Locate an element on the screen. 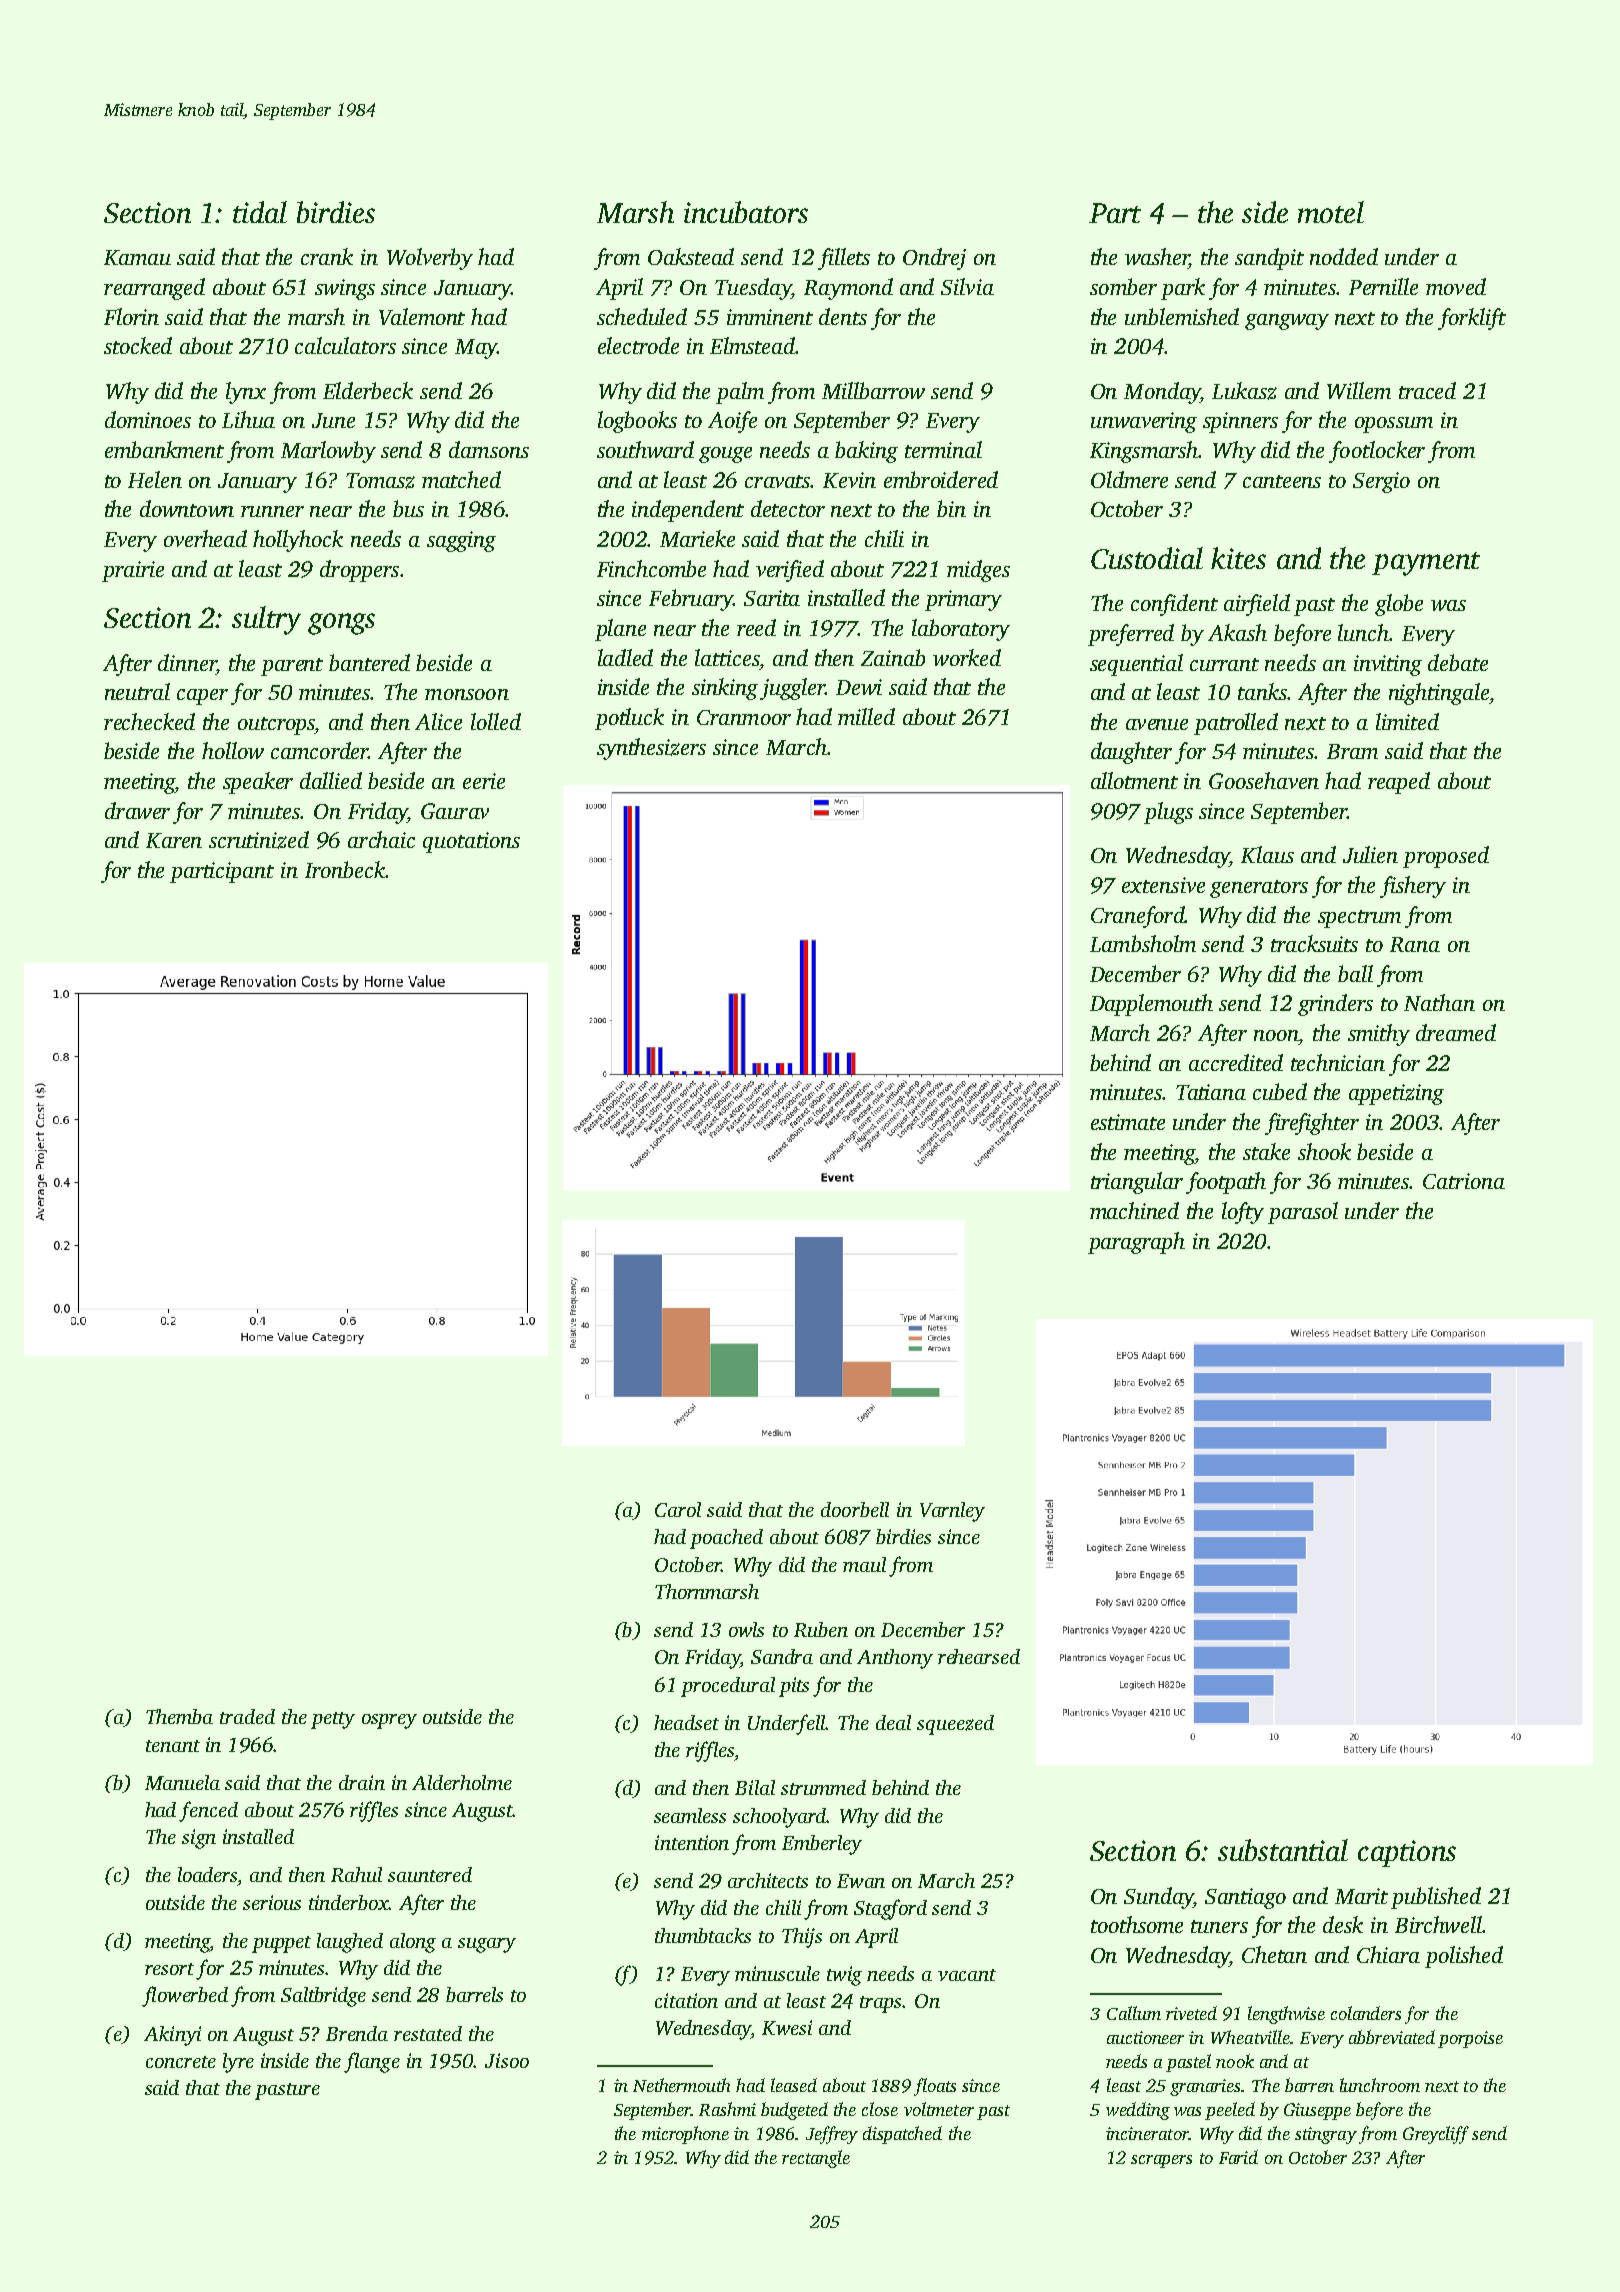 The width and height of the screenshot is (1620, 2292). washer is located at coordinates (1157, 256).
